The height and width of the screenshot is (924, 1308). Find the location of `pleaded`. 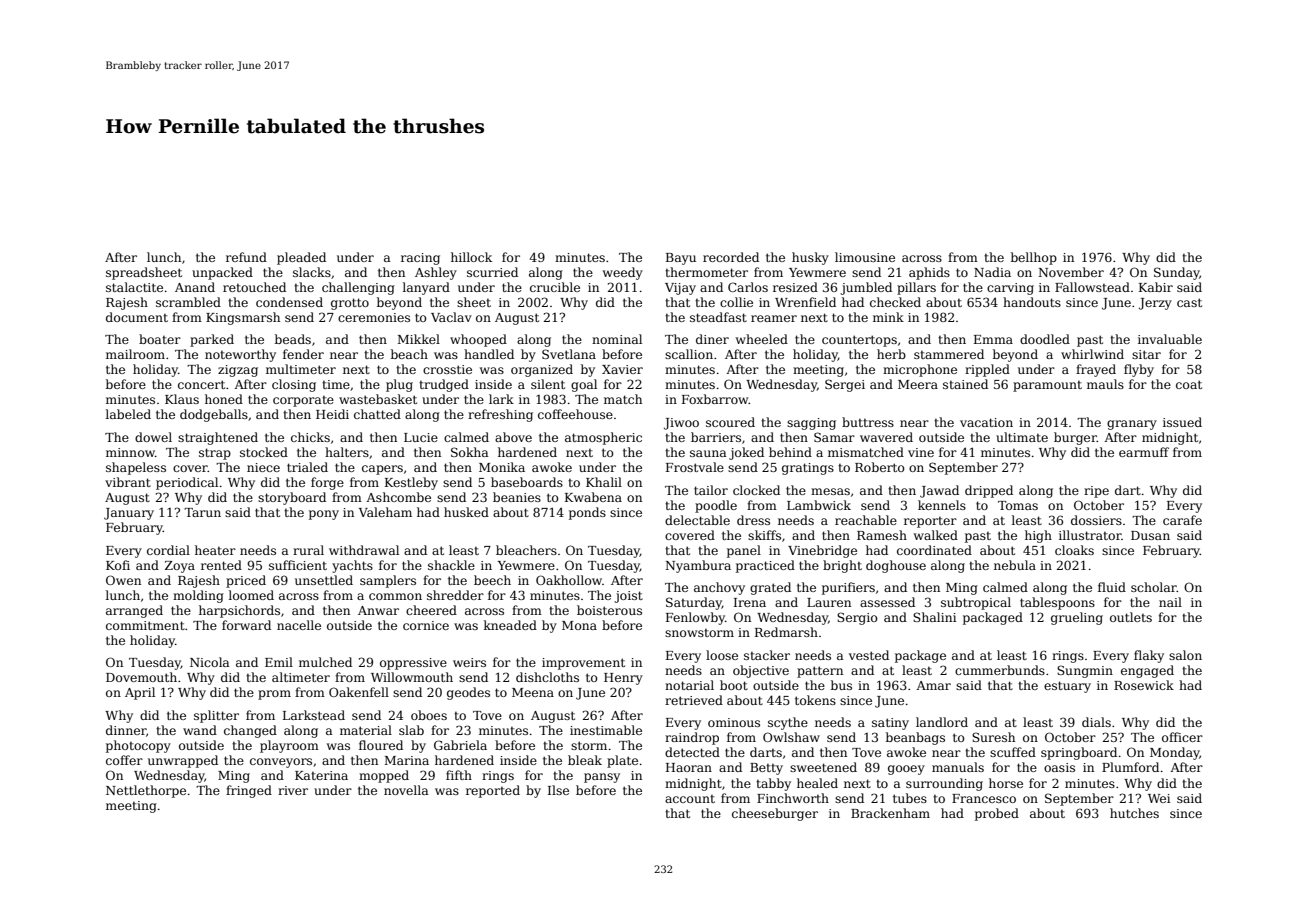

pleaded is located at coordinates (301, 258).
